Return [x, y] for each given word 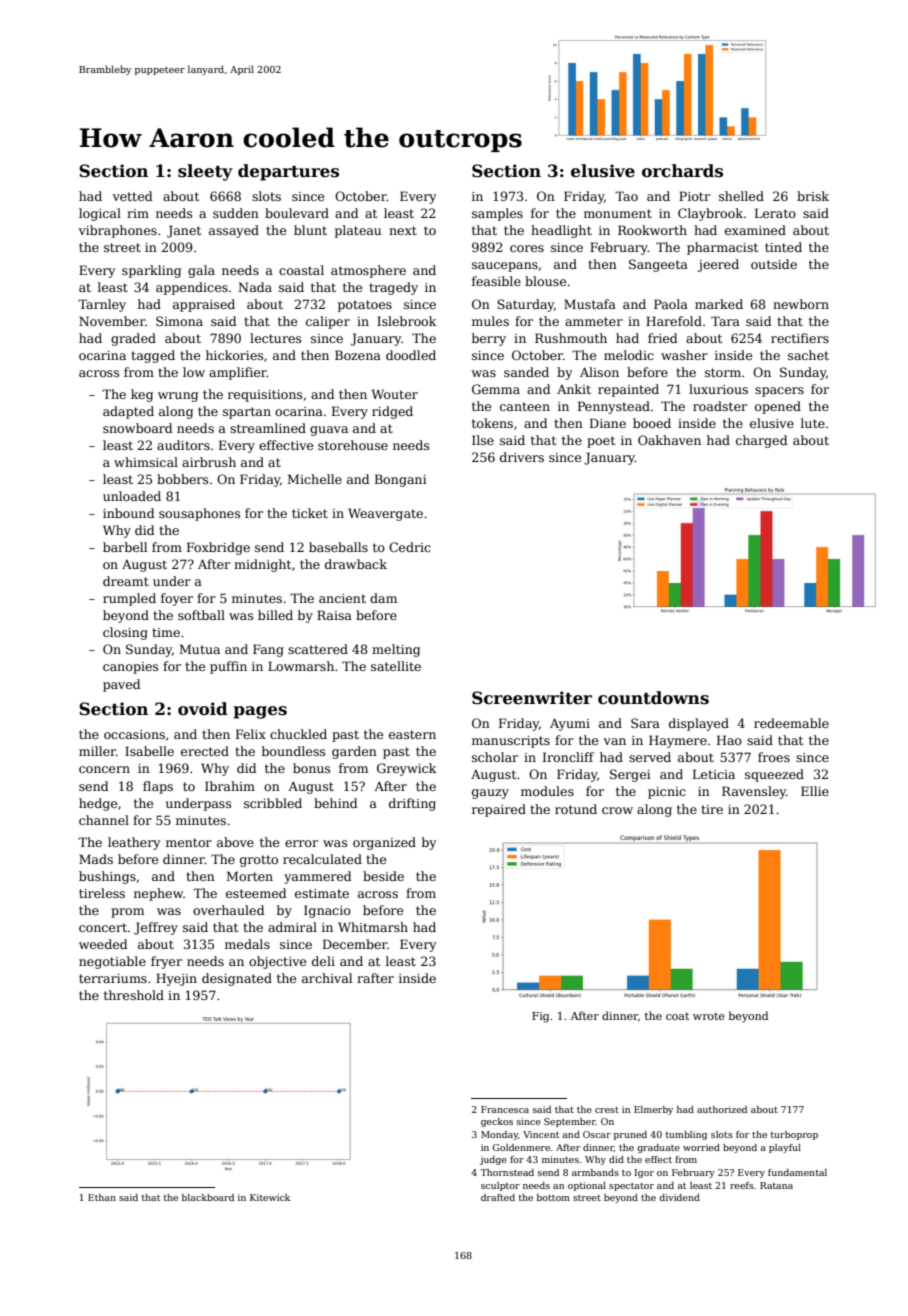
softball [201, 615]
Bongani [401, 480]
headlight [561, 231]
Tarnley [102, 305]
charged [762, 441]
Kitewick [270, 1197]
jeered [718, 265]
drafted [498, 1197]
